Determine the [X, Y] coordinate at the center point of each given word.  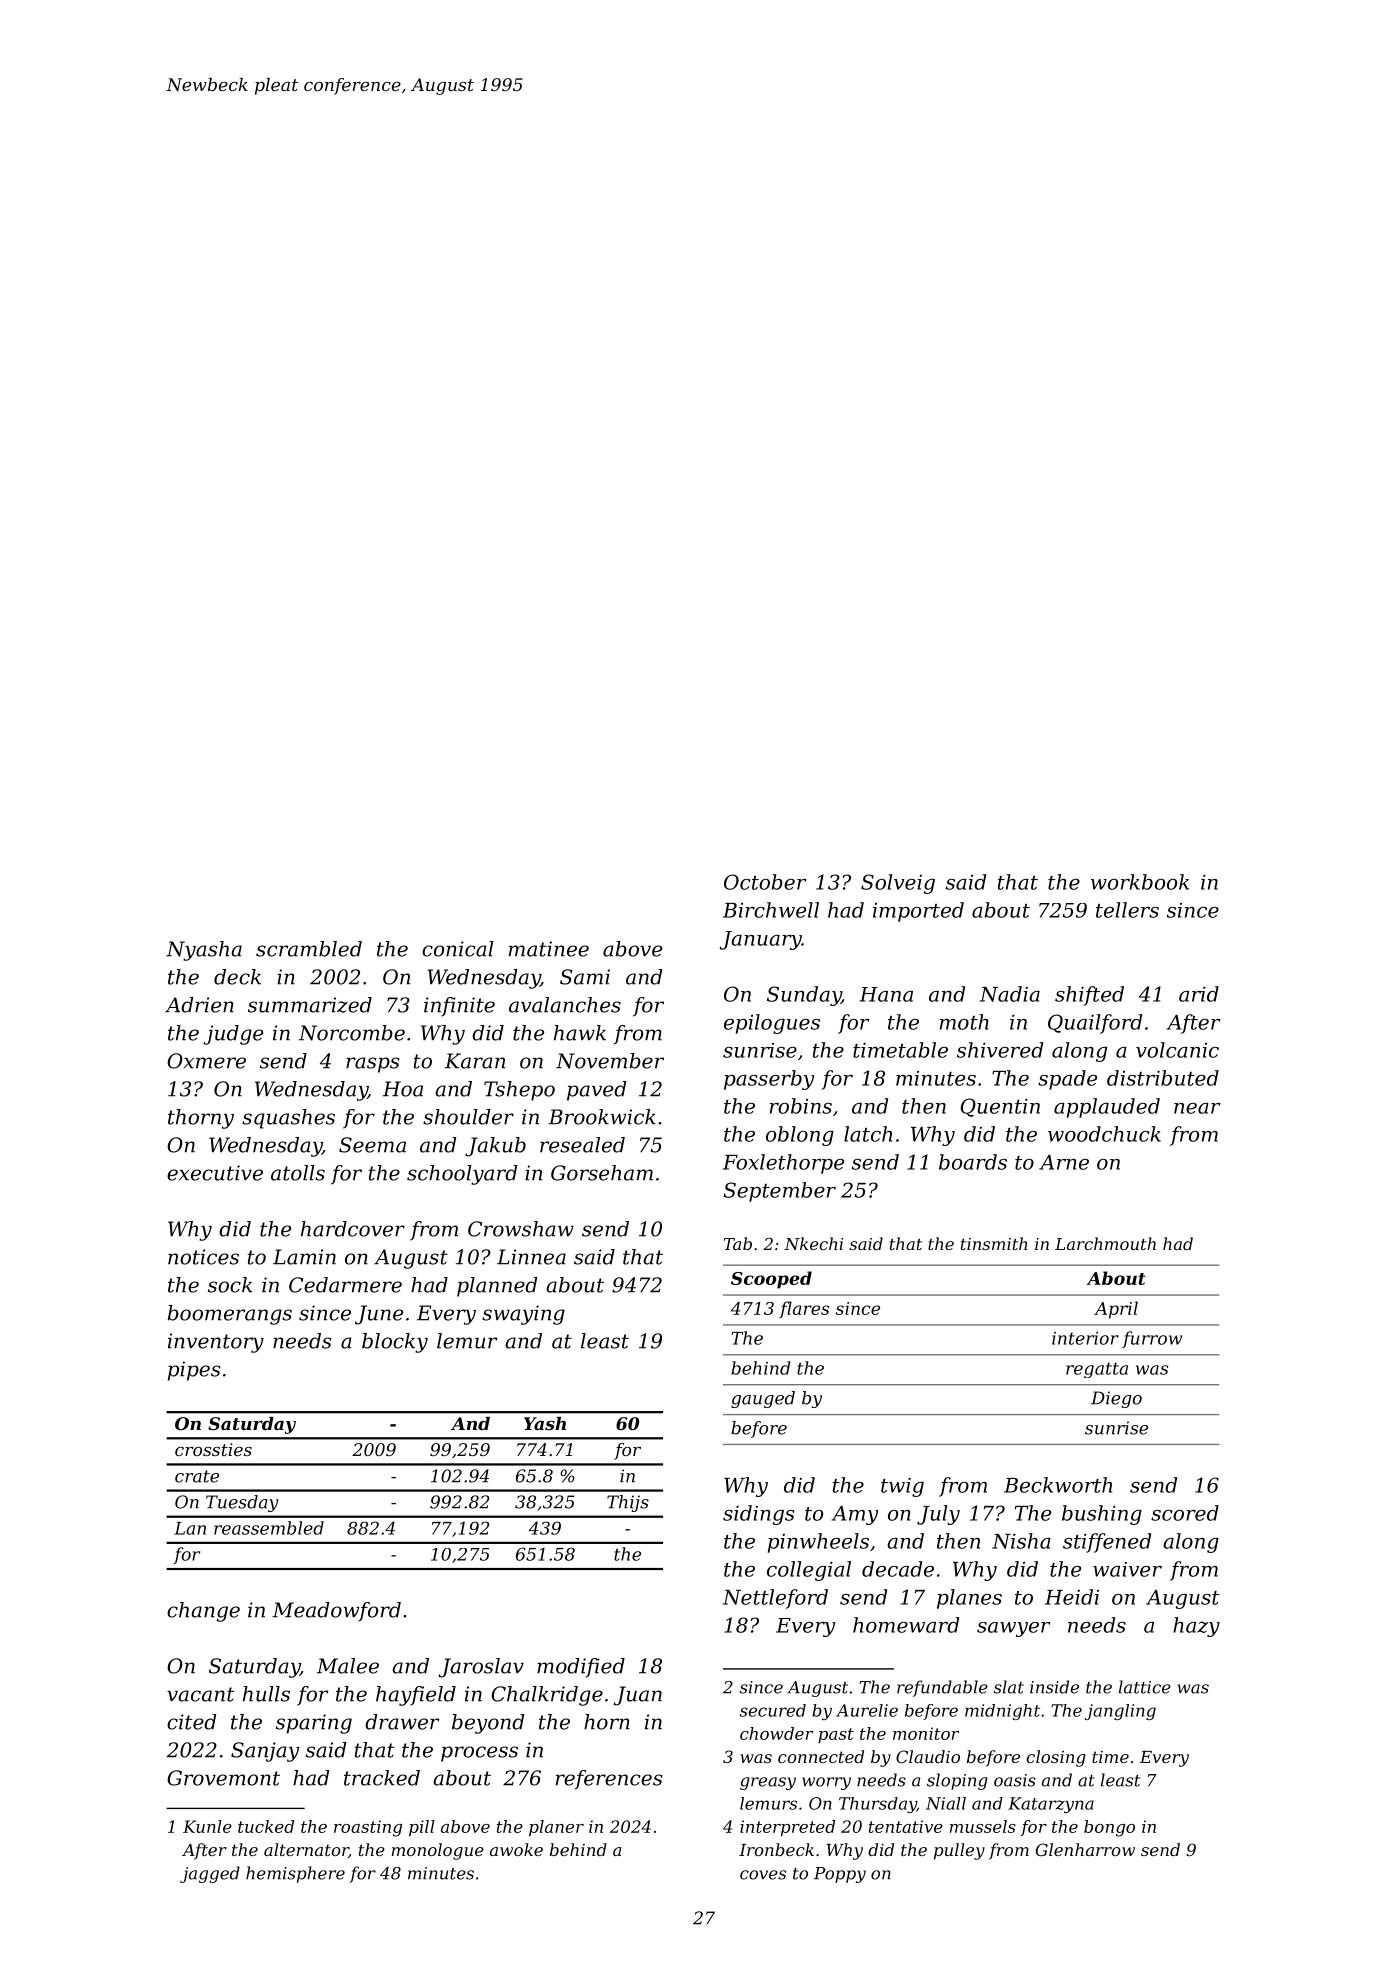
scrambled [309, 949]
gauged [763, 1399]
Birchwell [771, 910]
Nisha [1021, 1541]
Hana [886, 994]
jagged [210, 1874]
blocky [395, 1343]
